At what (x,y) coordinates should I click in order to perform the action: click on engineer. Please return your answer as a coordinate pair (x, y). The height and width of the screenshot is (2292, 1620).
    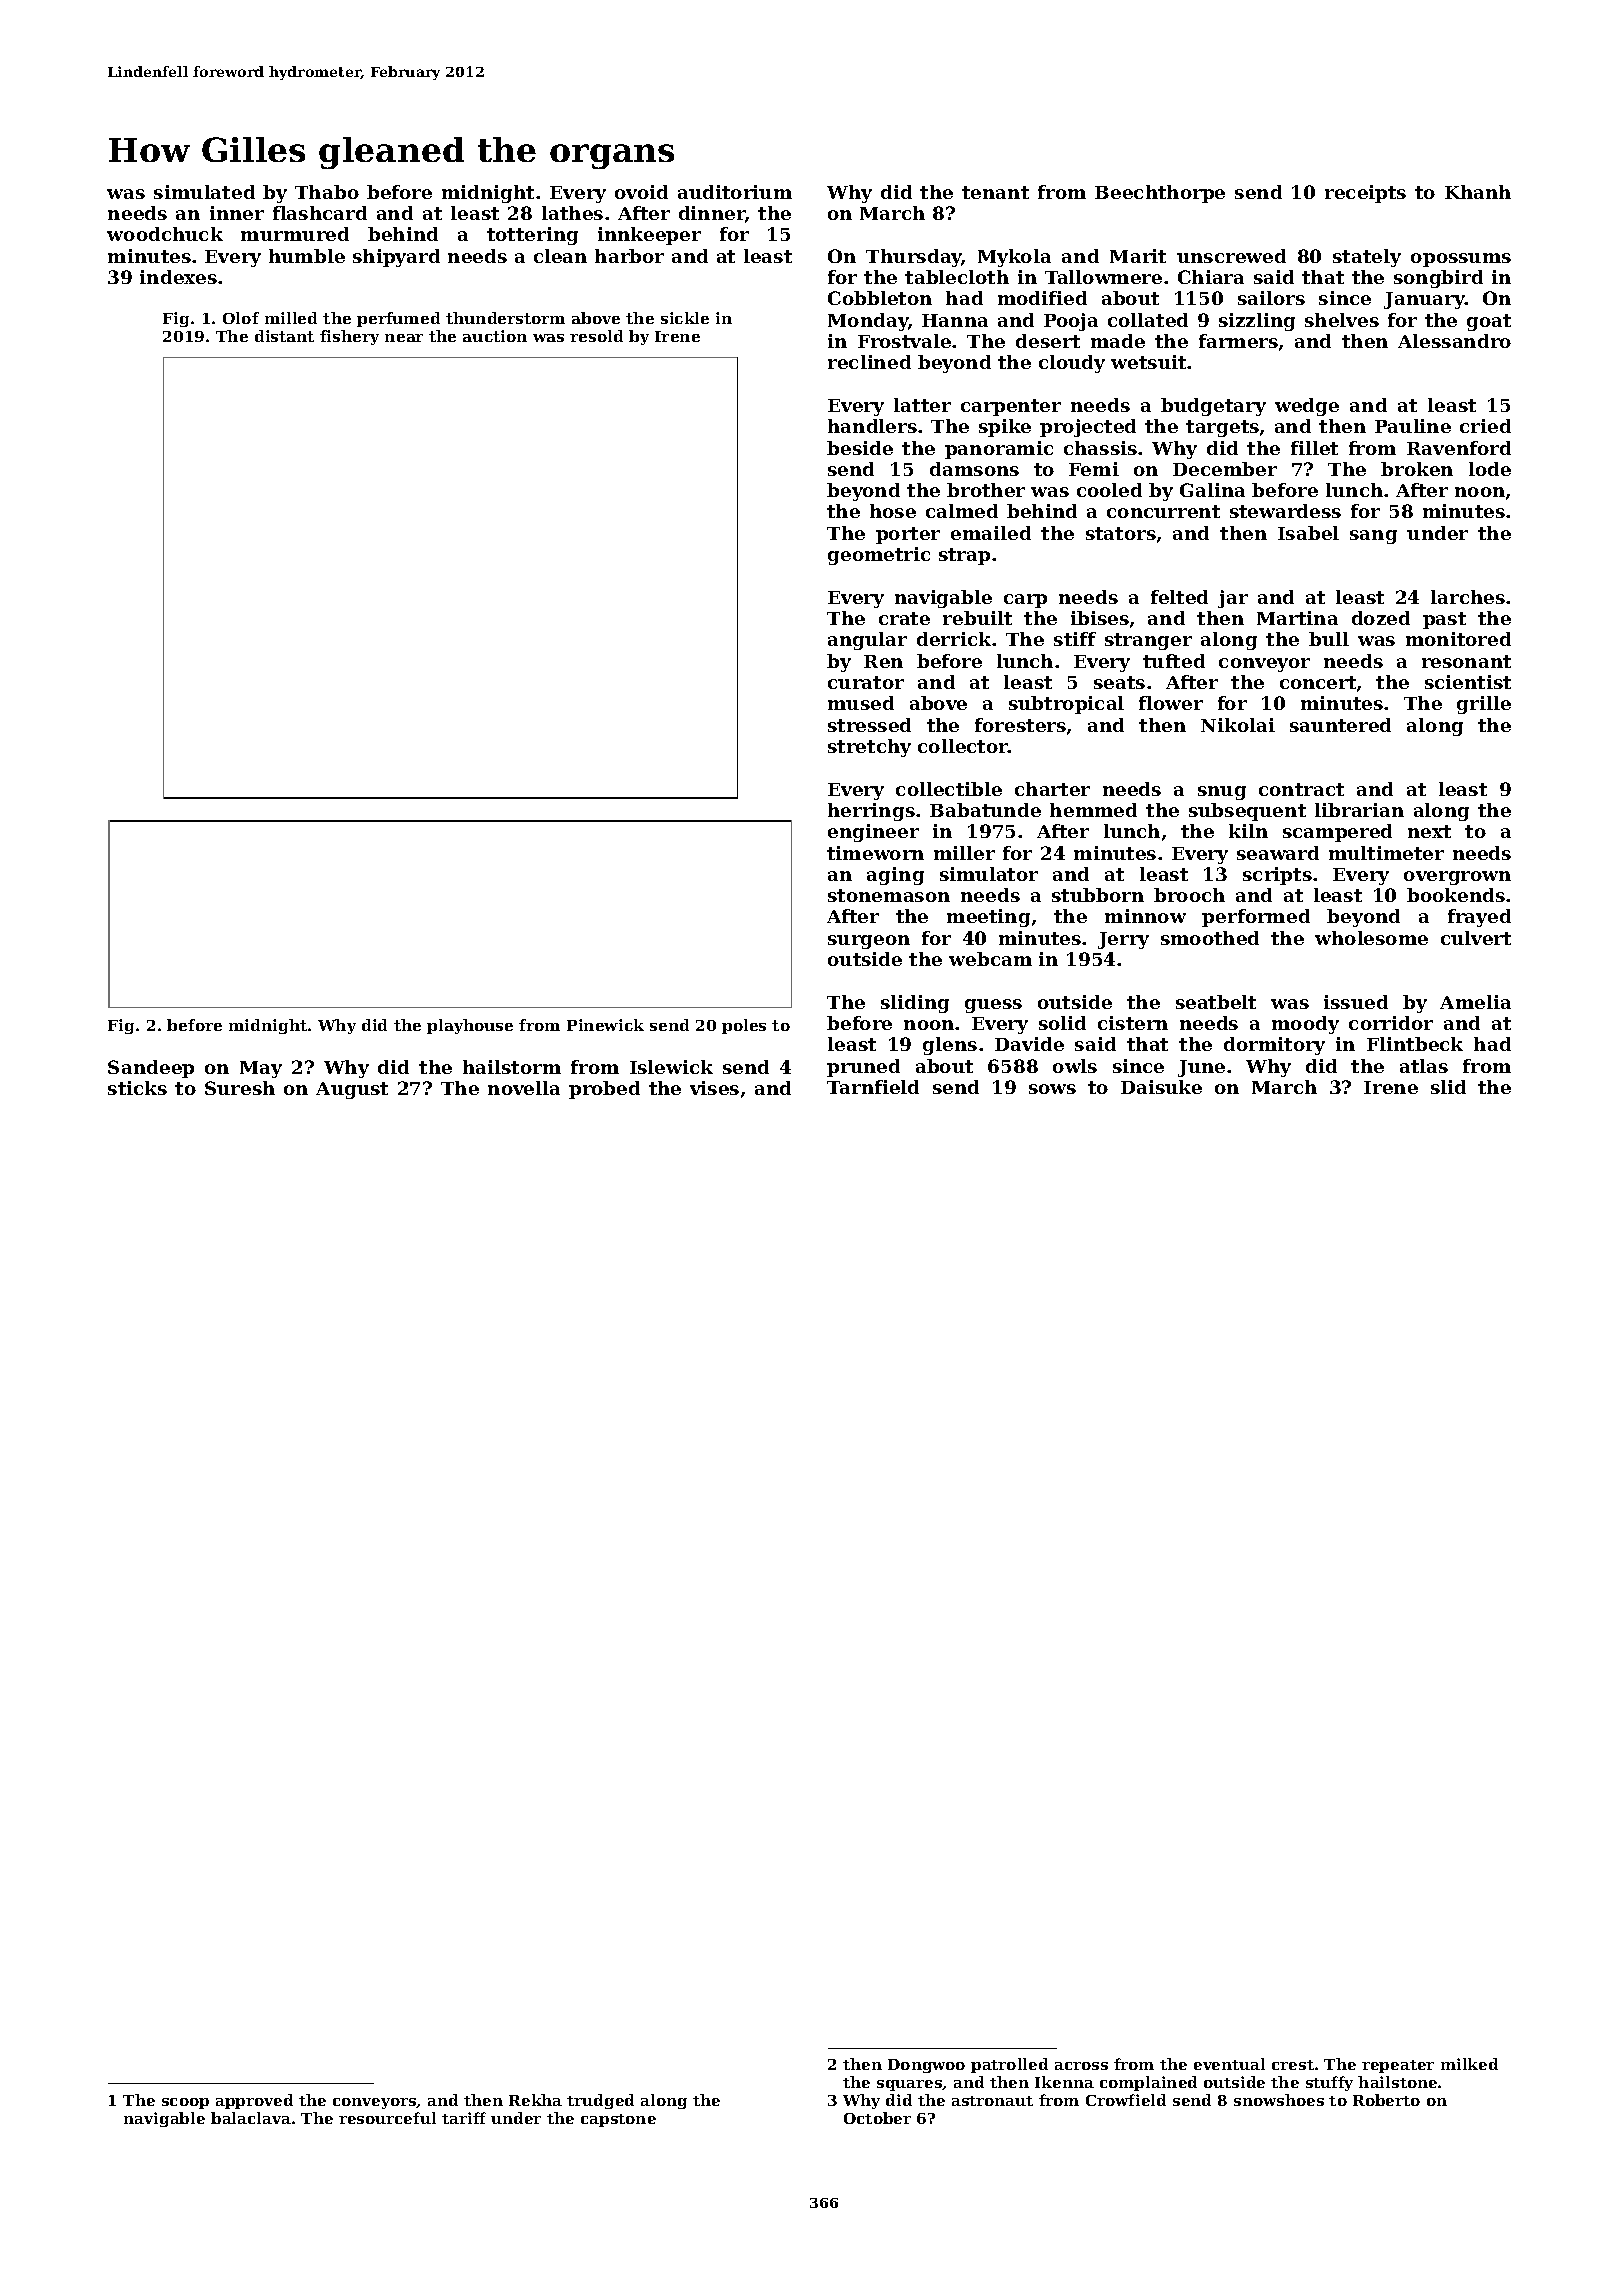
    Looking at the image, I should click on (873, 833).
